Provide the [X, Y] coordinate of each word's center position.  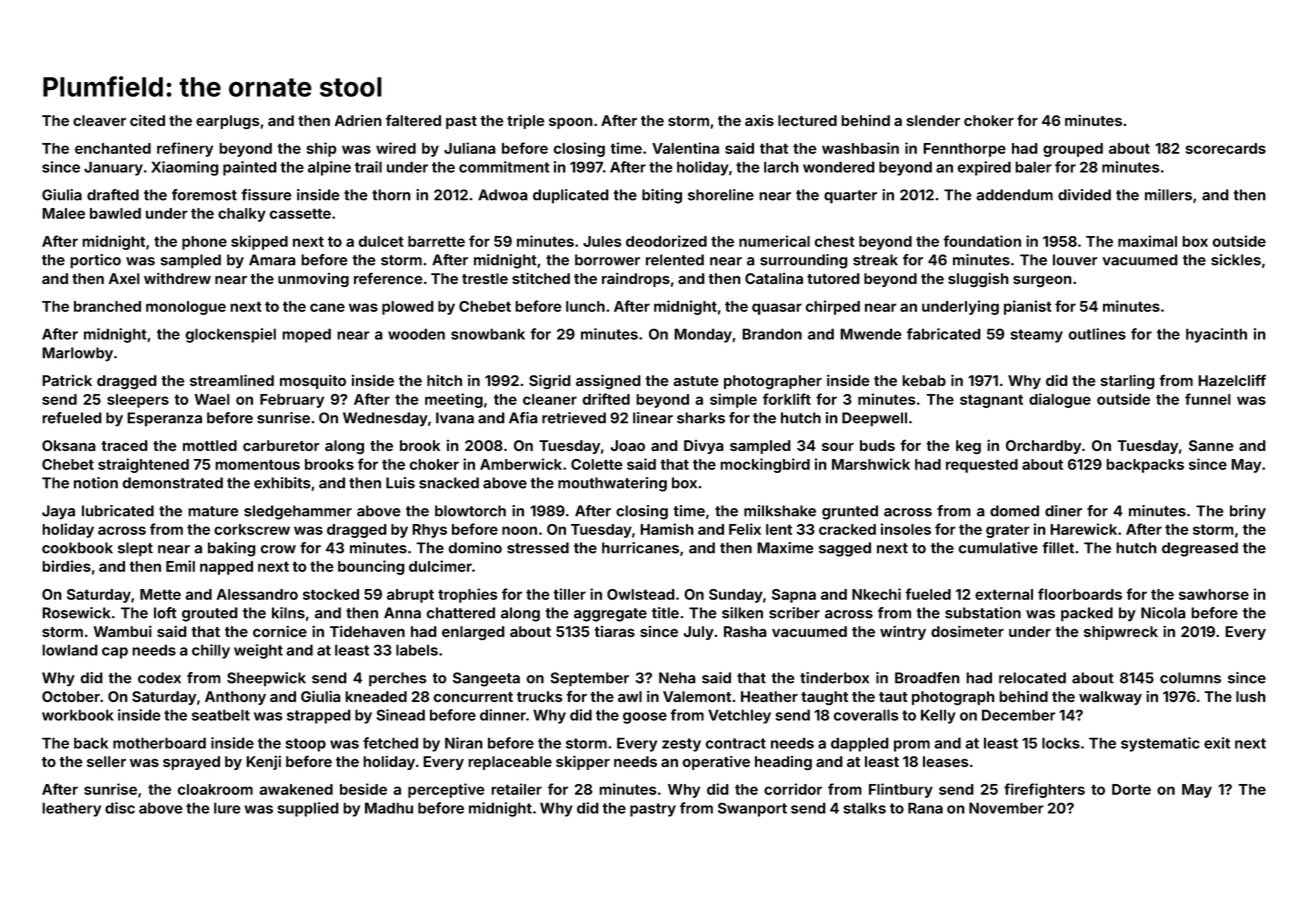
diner [1063, 511]
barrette [436, 241]
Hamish [667, 529]
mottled [210, 445]
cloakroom [215, 789]
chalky [242, 215]
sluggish [978, 280]
